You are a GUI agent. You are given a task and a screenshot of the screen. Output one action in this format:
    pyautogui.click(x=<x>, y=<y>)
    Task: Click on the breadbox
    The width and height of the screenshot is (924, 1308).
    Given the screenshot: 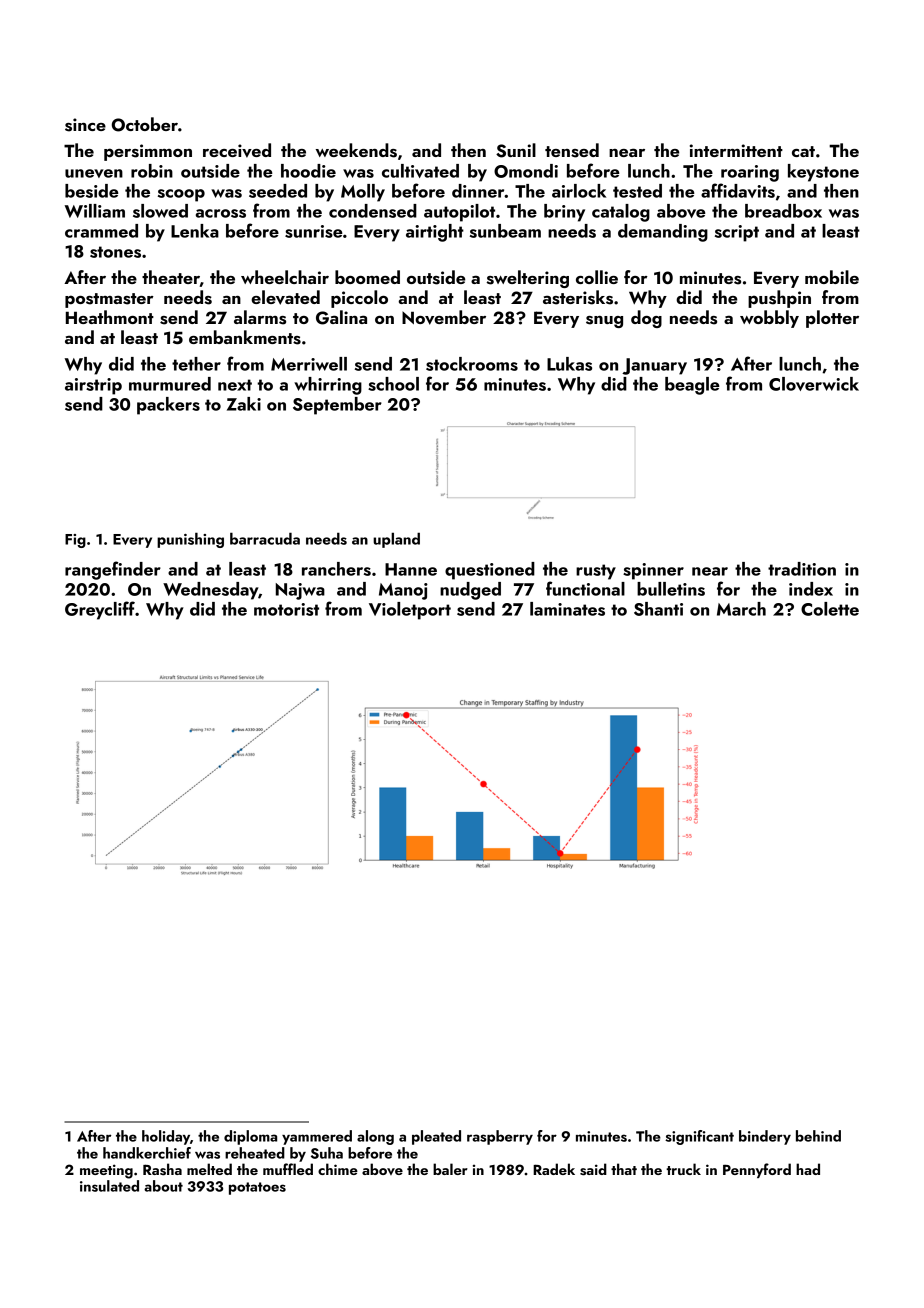 What is the action you would take?
    pyautogui.click(x=783, y=211)
